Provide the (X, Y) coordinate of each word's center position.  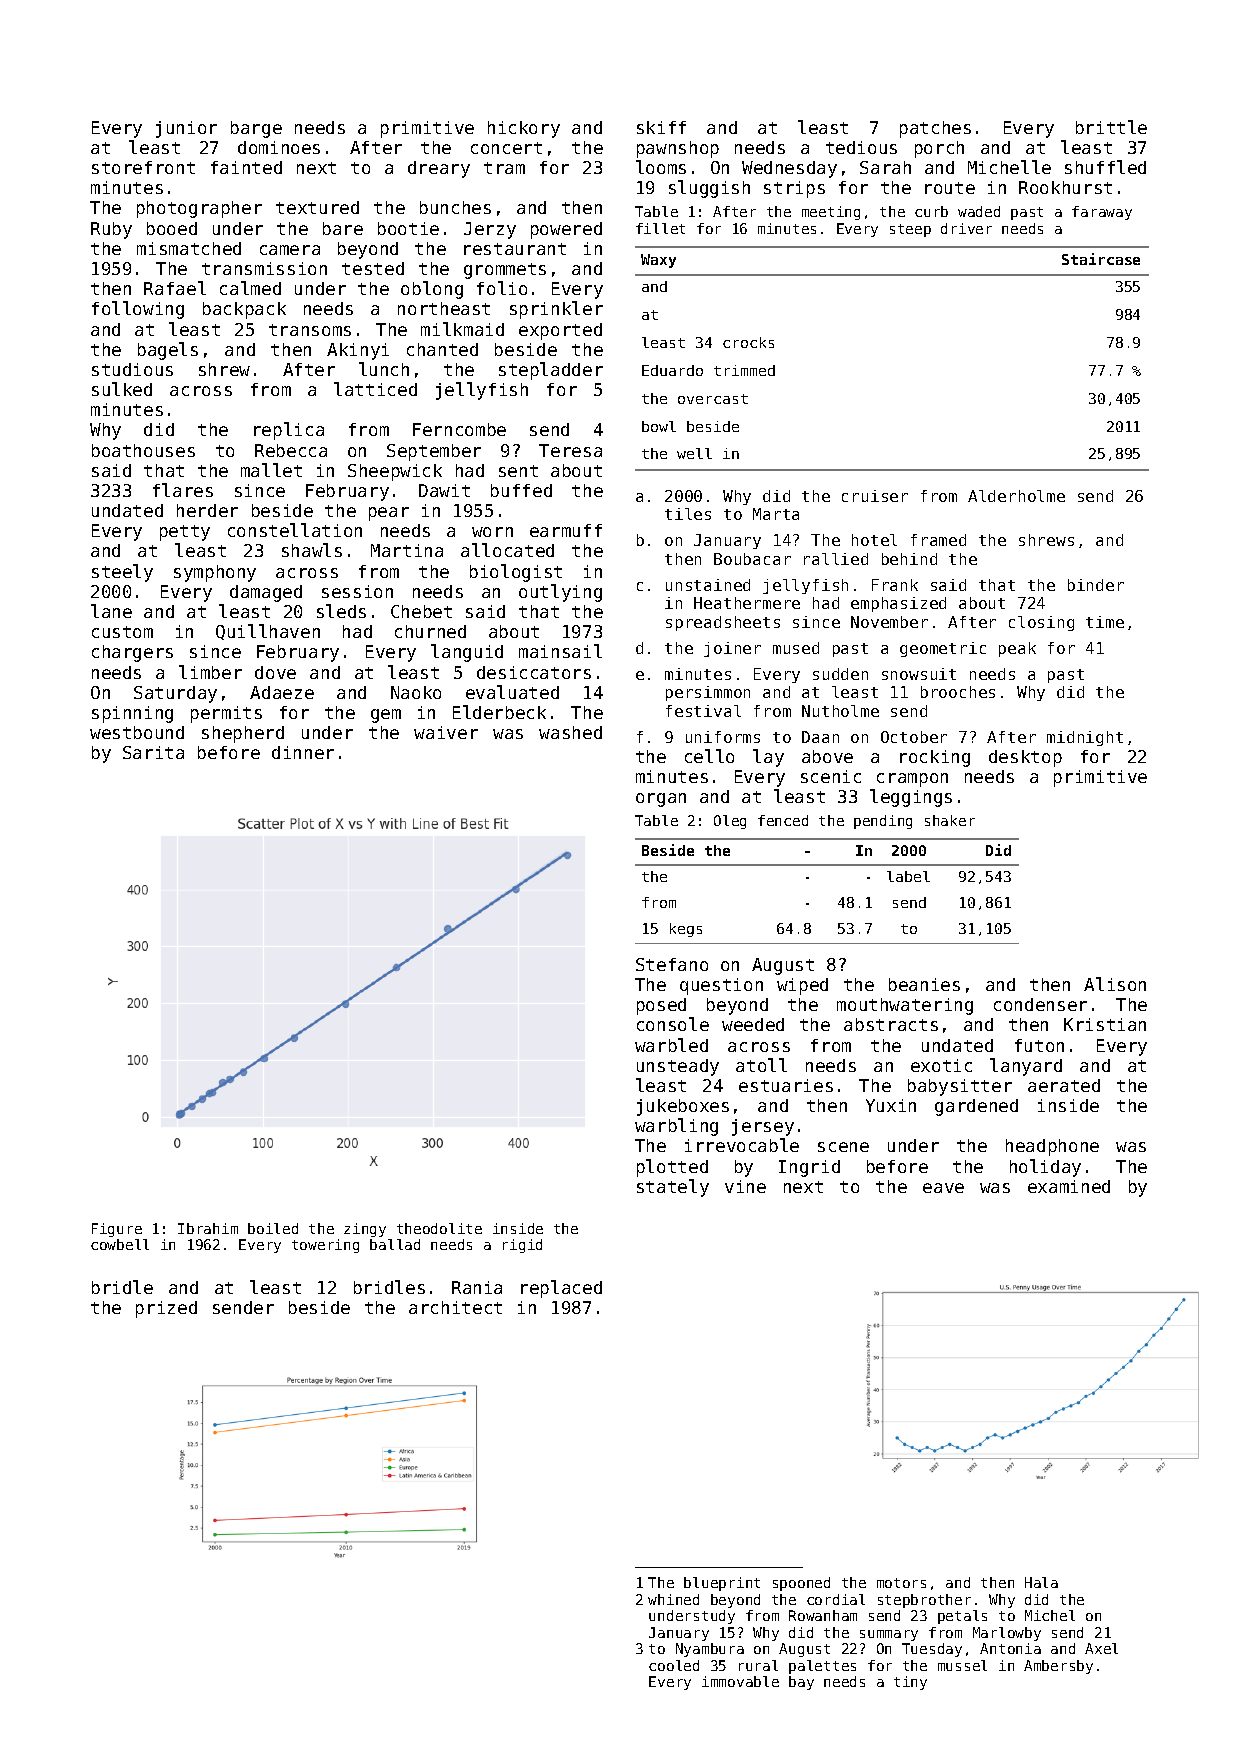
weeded (753, 1024)
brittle (1111, 127)
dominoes (279, 147)
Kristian (1105, 1024)
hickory (524, 129)
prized (166, 1309)
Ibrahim (208, 1228)
